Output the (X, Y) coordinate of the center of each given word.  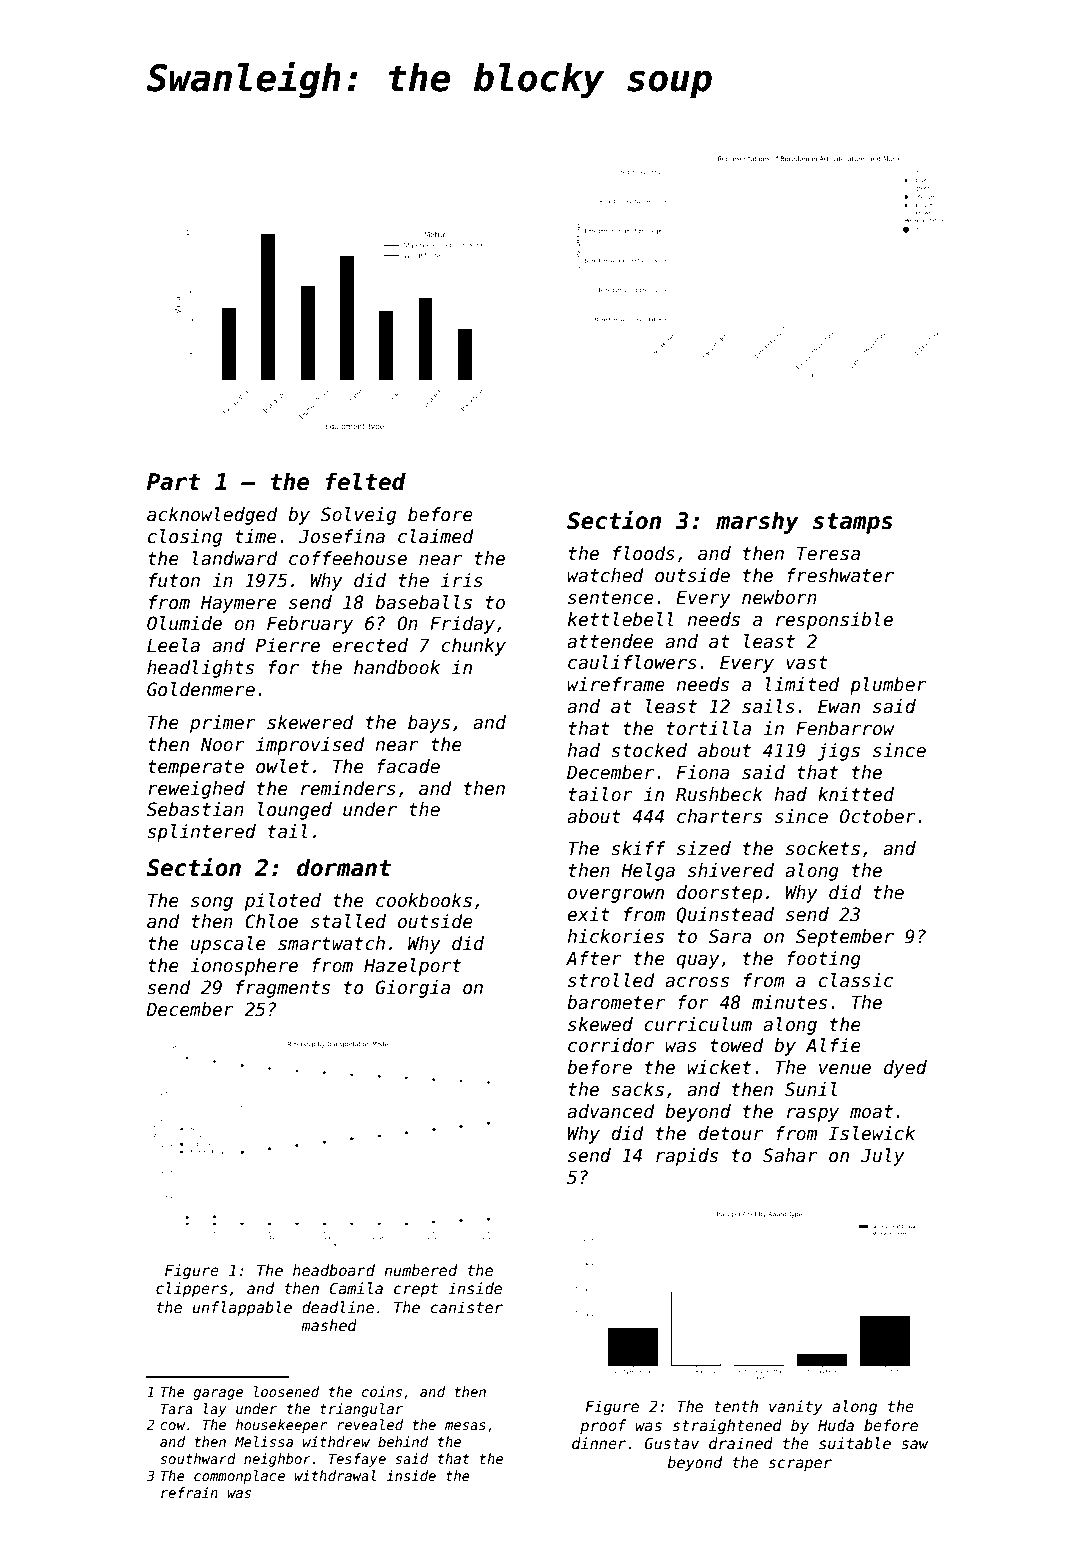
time (256, 536)
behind (403, 1441)
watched (606, 575)
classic (856, 980)
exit (589, 914)
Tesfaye (357, 1460)
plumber (888, 686)
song (212, 904)
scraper (800, 1465)
